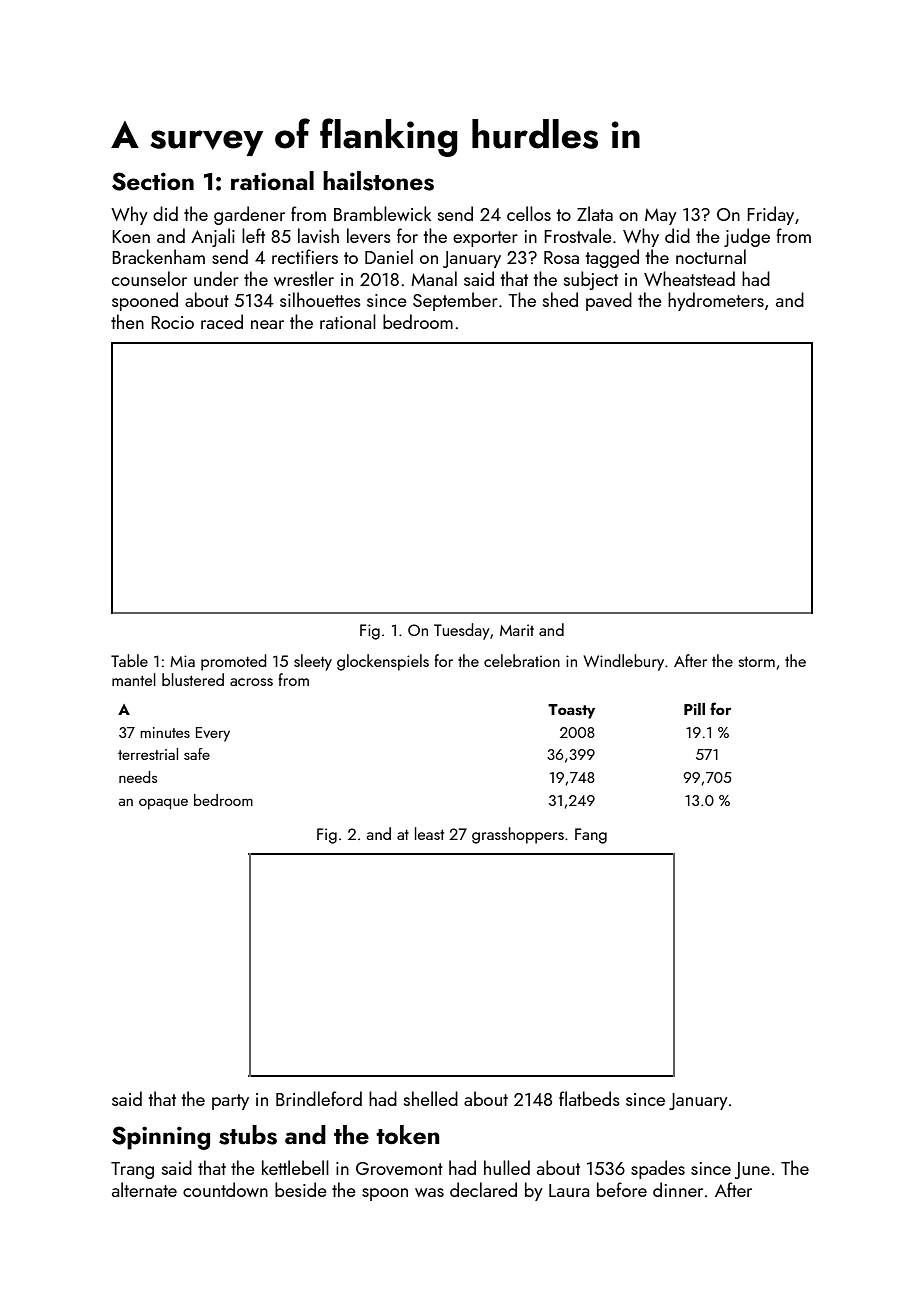 The width and height of the screenshot is (924, 1314). Describe the element at coordinates (756, 661) in the screenshot. I see `storm` at that location.
